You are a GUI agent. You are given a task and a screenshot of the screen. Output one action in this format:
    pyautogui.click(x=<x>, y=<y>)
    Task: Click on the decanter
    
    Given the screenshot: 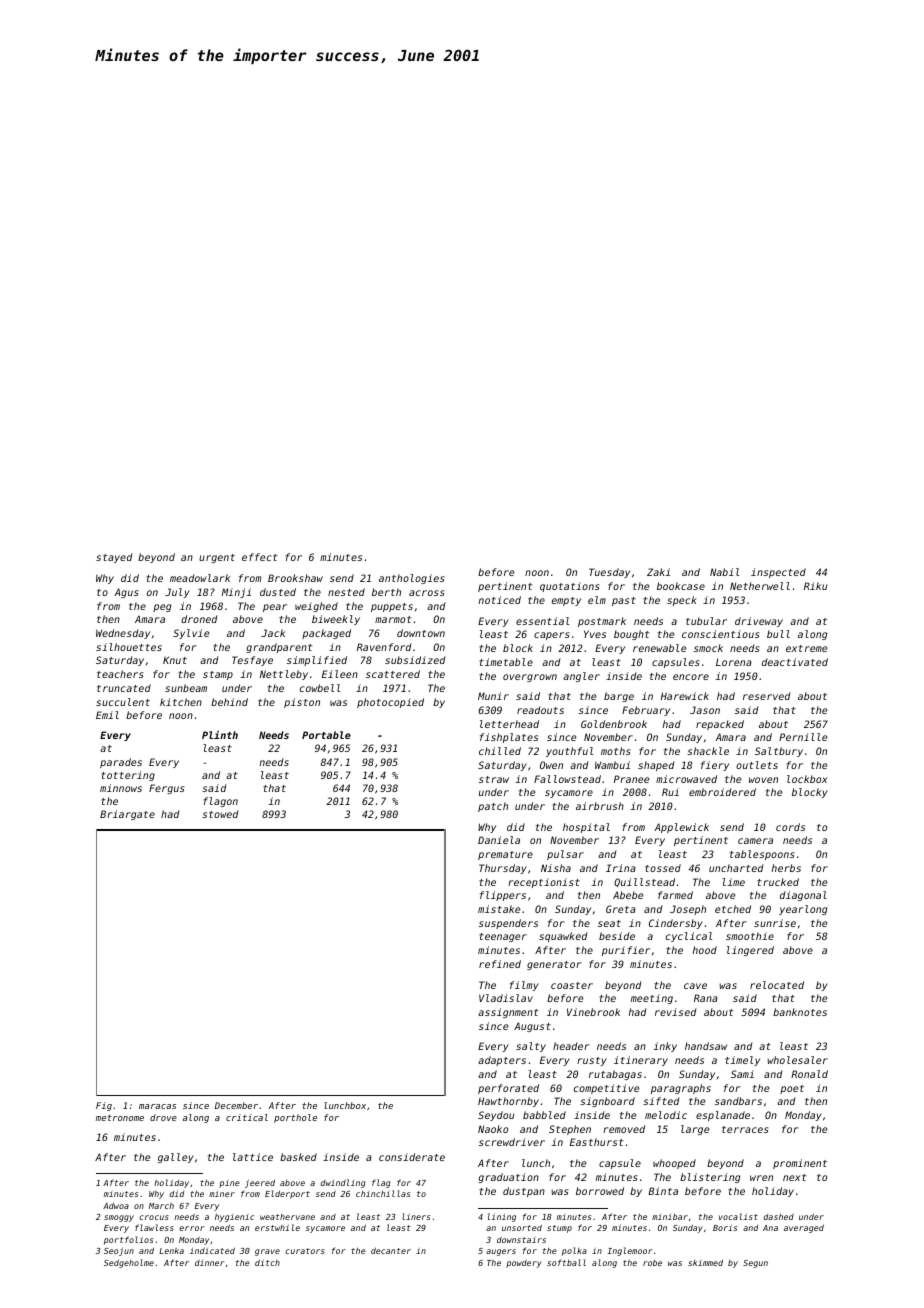 What is the action you would take?
    pyautogui.click(x=391, y=1250)
